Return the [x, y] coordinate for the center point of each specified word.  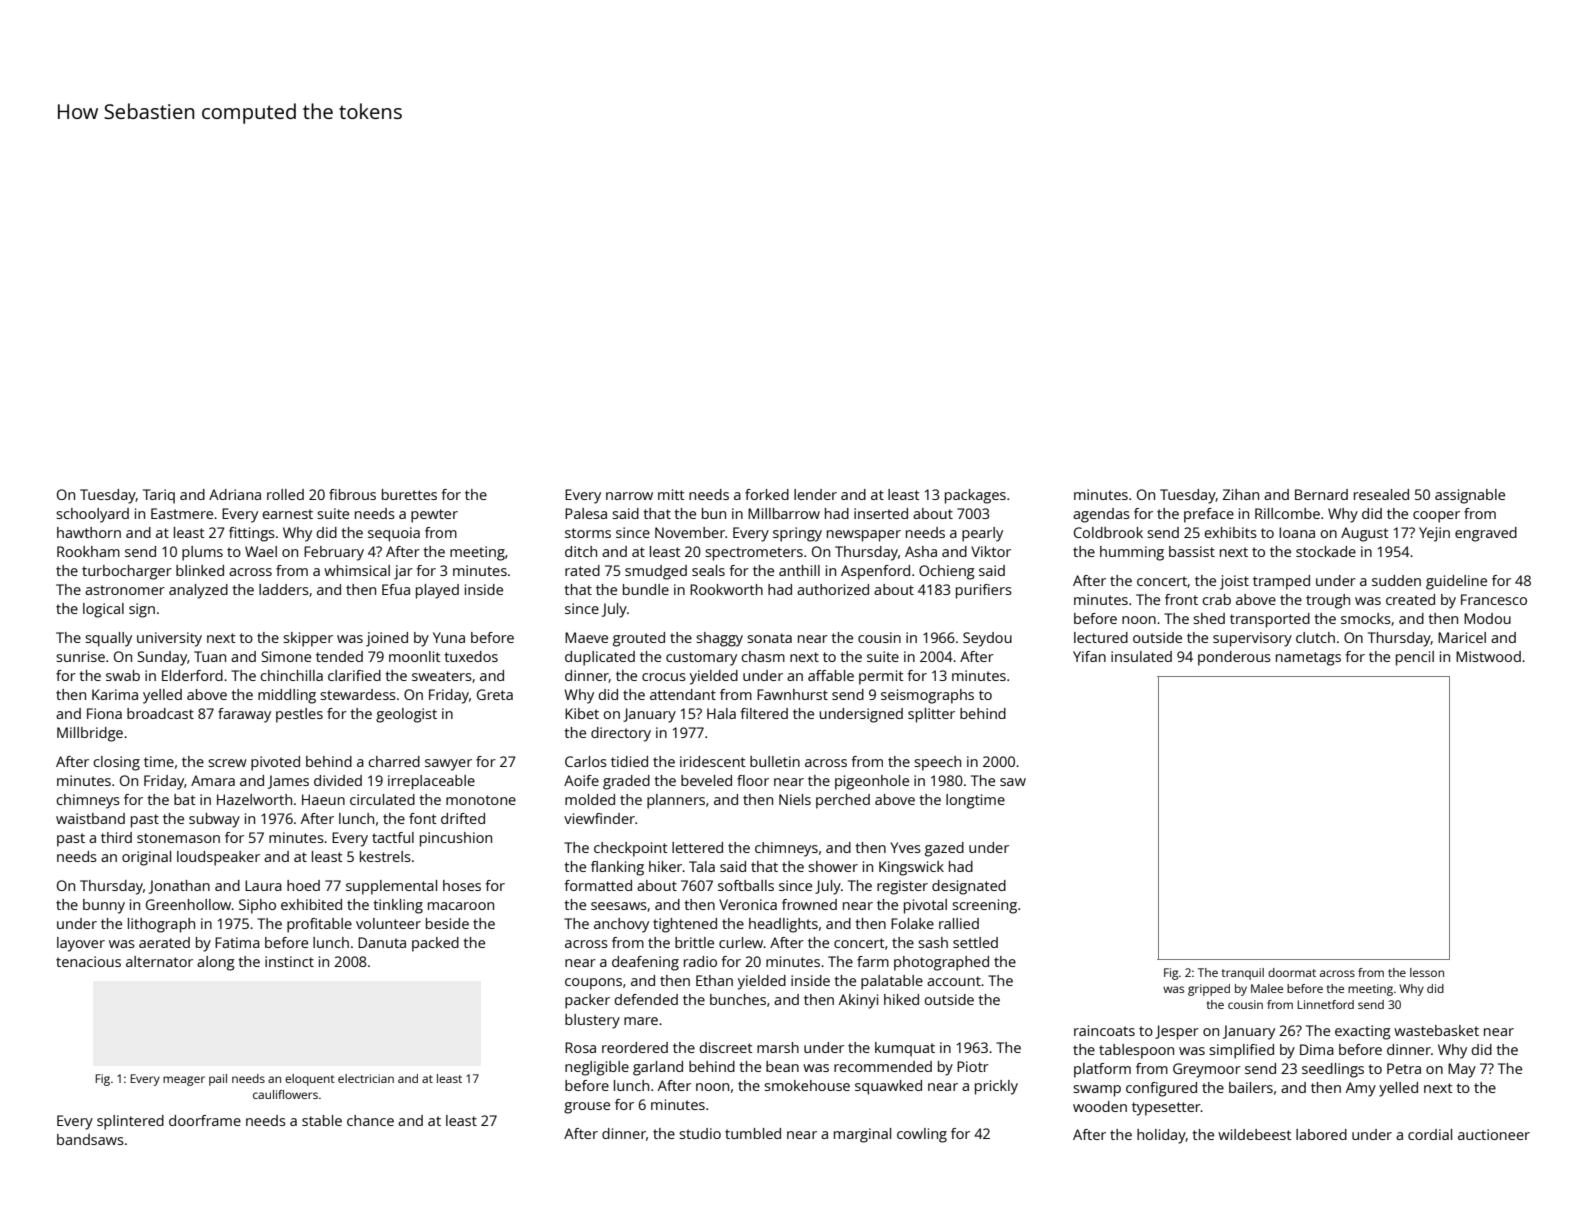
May [1462, 1070]
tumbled [753, 1133]
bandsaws [90, 1139]
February [334, 553]
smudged [656, 572]
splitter [931, 715]
